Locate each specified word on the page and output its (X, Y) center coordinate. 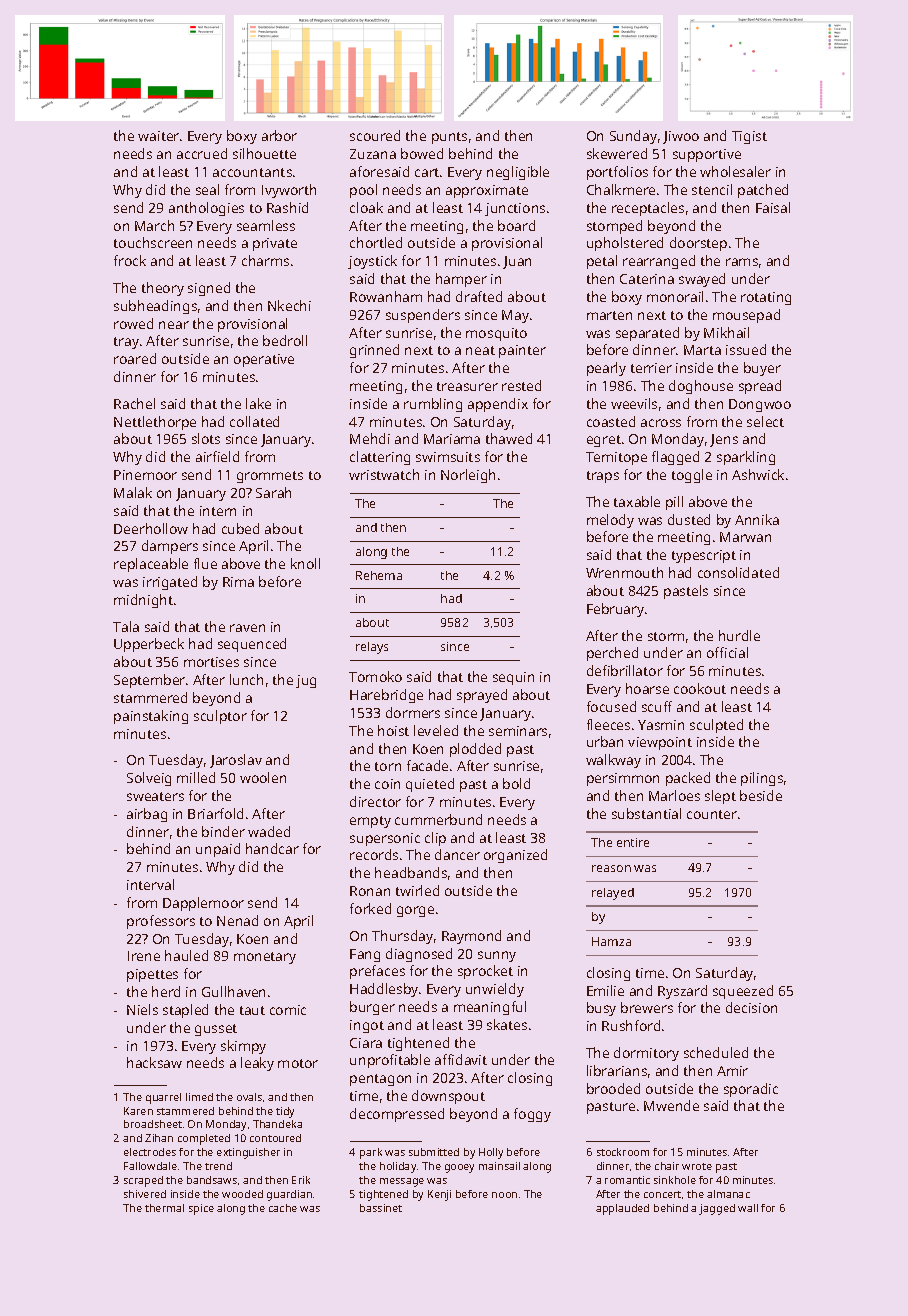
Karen (138, 1111)
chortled (376, 242)
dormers (413, 712)
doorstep (698, 244)
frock (130, 260)
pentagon (380, 1080)
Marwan (745, 537)
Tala (126, 626)
